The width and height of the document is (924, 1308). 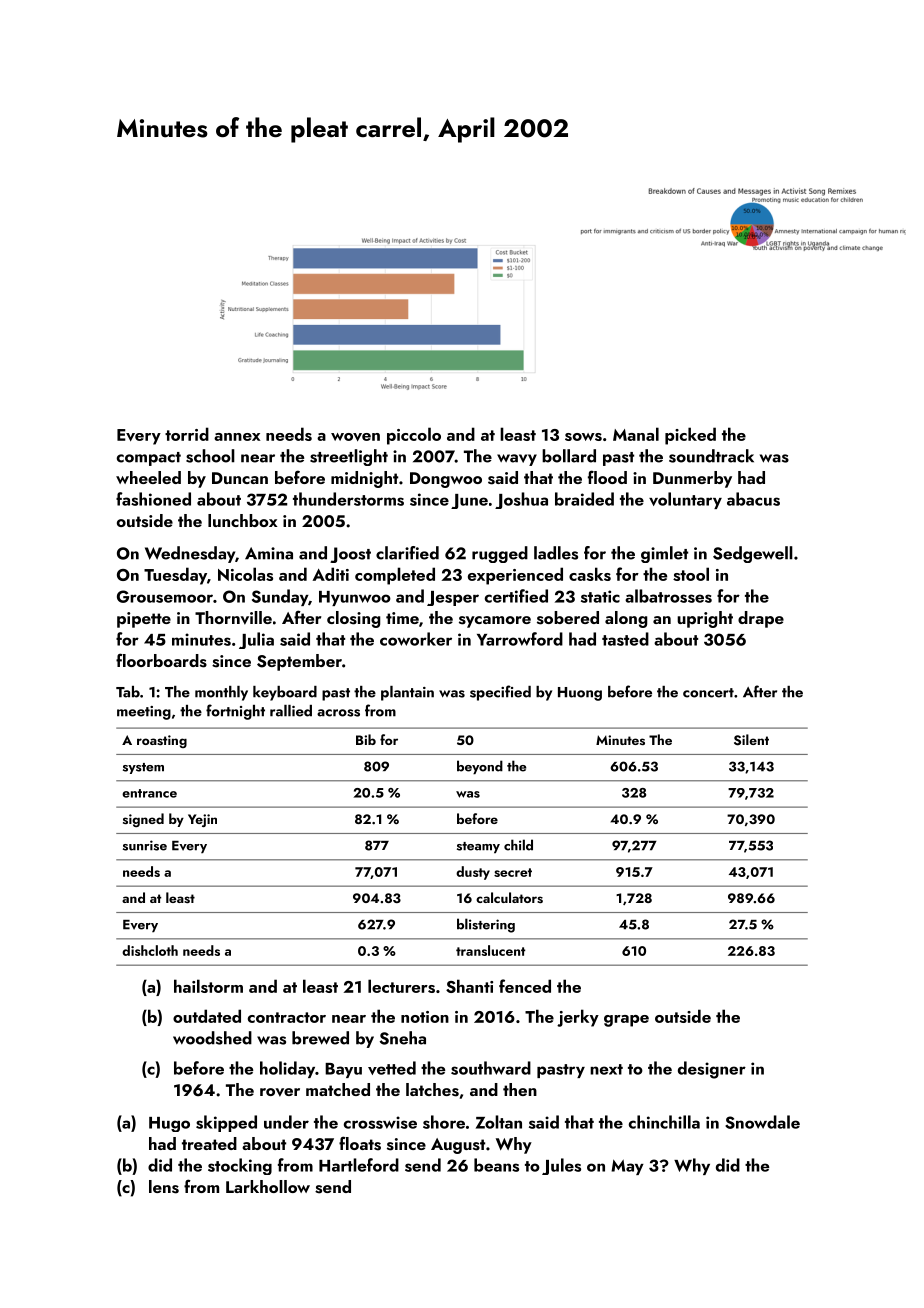 I want to click on entrance, so click(x=149, y=793).
